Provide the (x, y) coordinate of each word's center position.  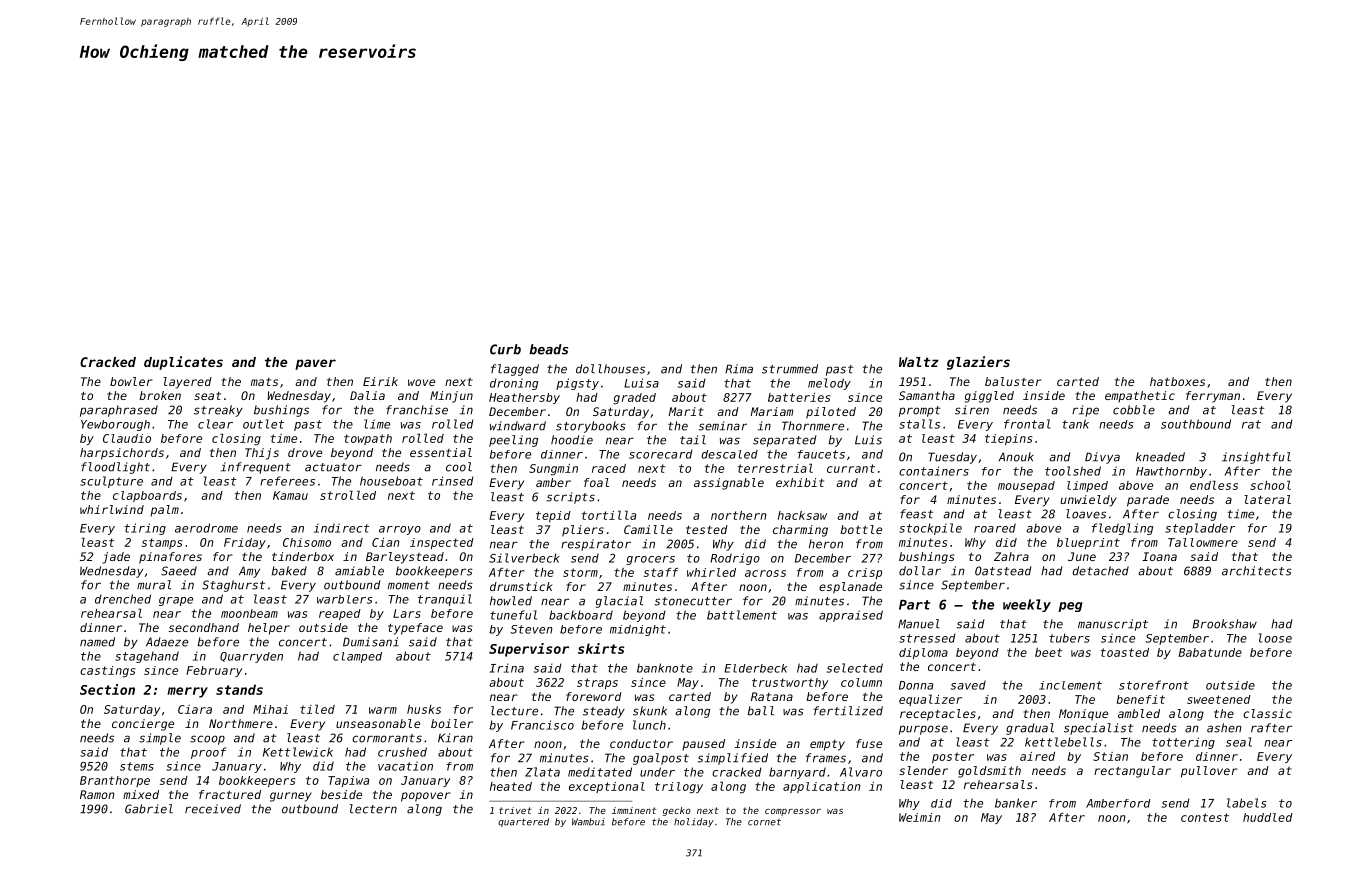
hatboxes (1177, 381)
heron (826, 544)
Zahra (1011, 556)
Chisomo (307, 542)
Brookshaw (1225, 624)
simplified (733, 759)
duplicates (183, 363)
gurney (291, 797)
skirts (601, 648)
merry (187, 692)
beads (548, 349)
